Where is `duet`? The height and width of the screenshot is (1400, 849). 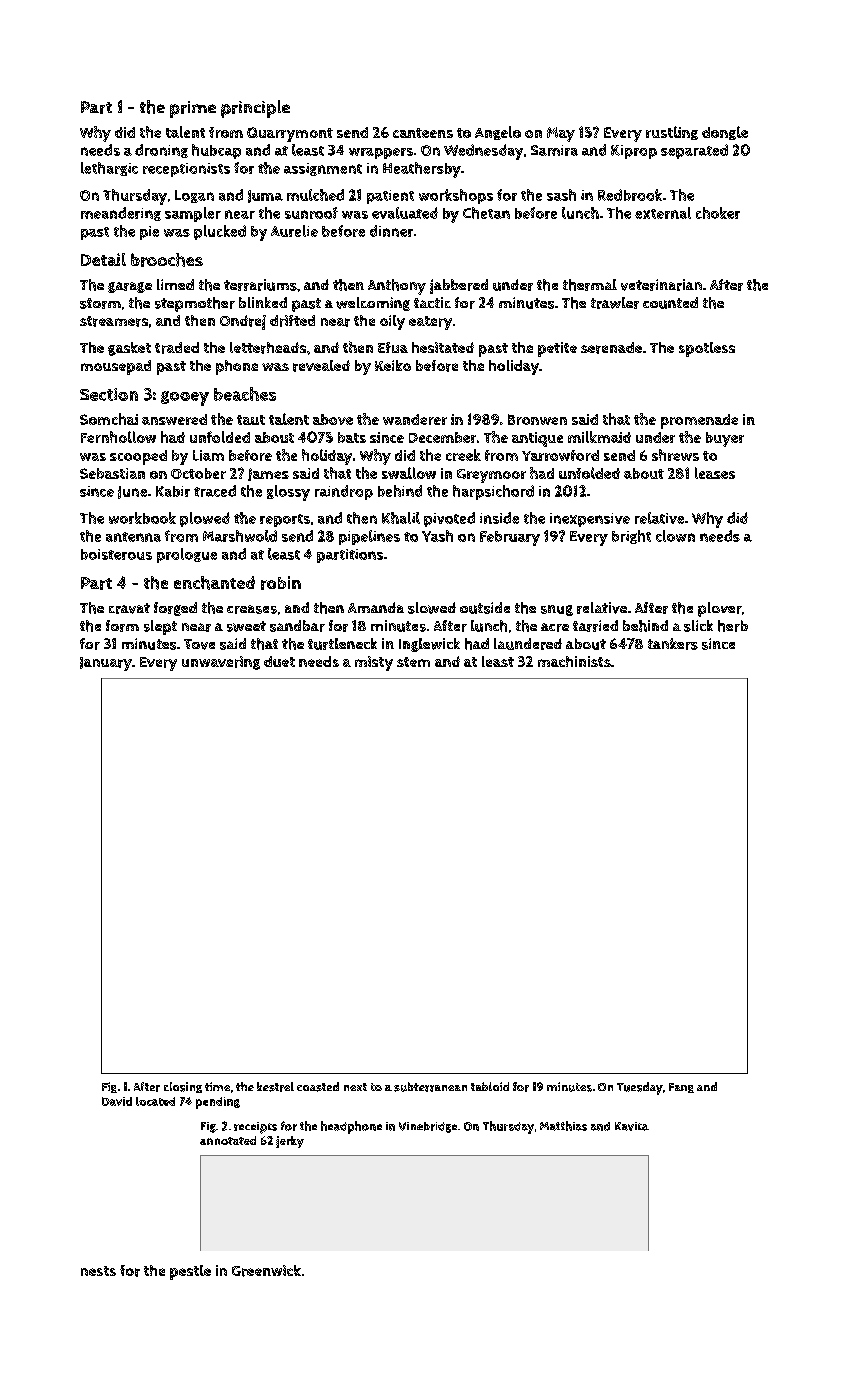 duet is located at coordinates (279, 661).
